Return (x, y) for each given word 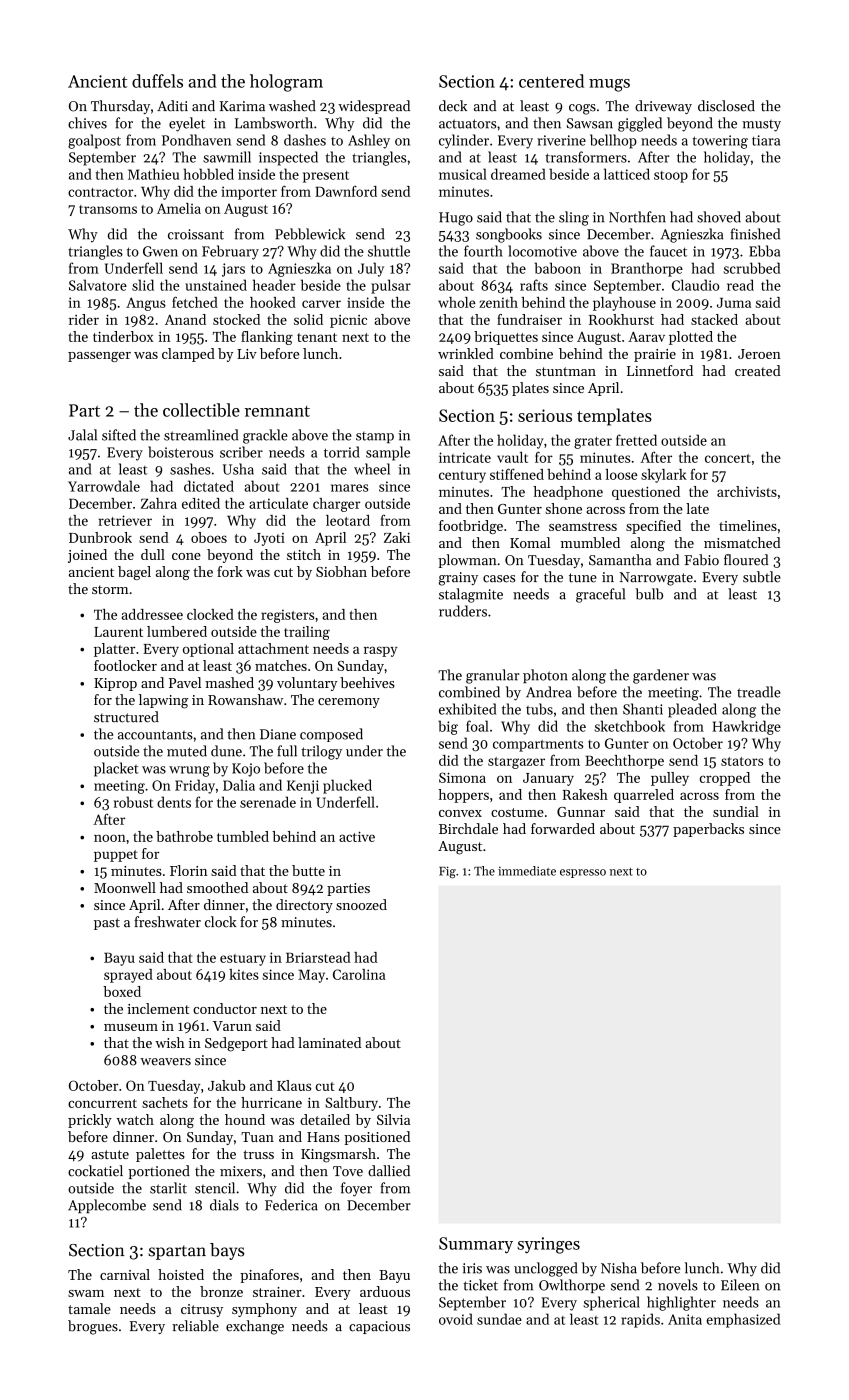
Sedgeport (236, 1044)
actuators (467, 124)
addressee (152, 614)
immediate (527, 871)
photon (545, 676)
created (758, 370)
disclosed (726, 106)
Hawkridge (747, 727)
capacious (379, 1327)
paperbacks (708, 830)
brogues (93, 1327)
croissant (196, 234)
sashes (190, 469)
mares (349, 488)
